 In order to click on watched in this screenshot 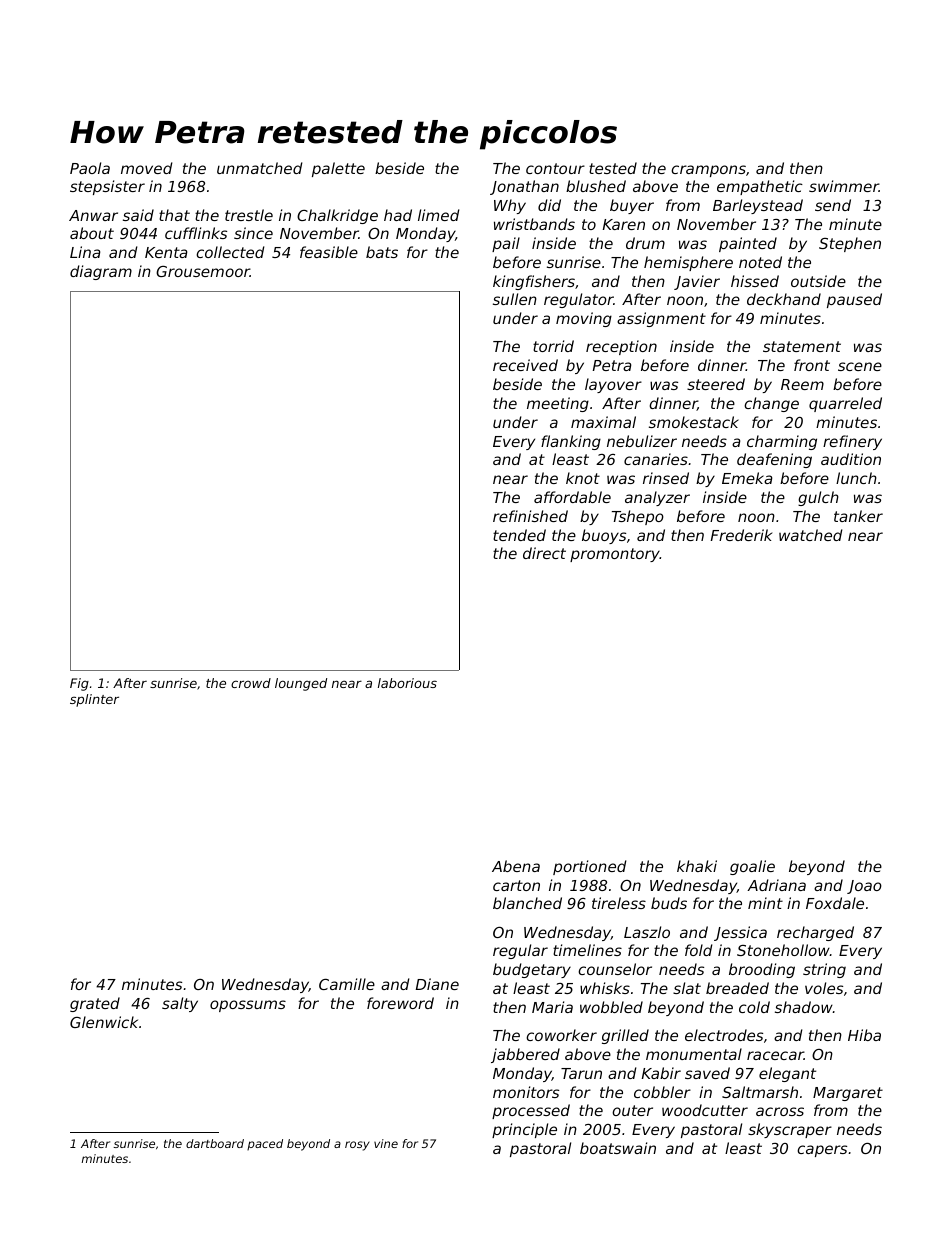, I will do `click(811, 535)`.
